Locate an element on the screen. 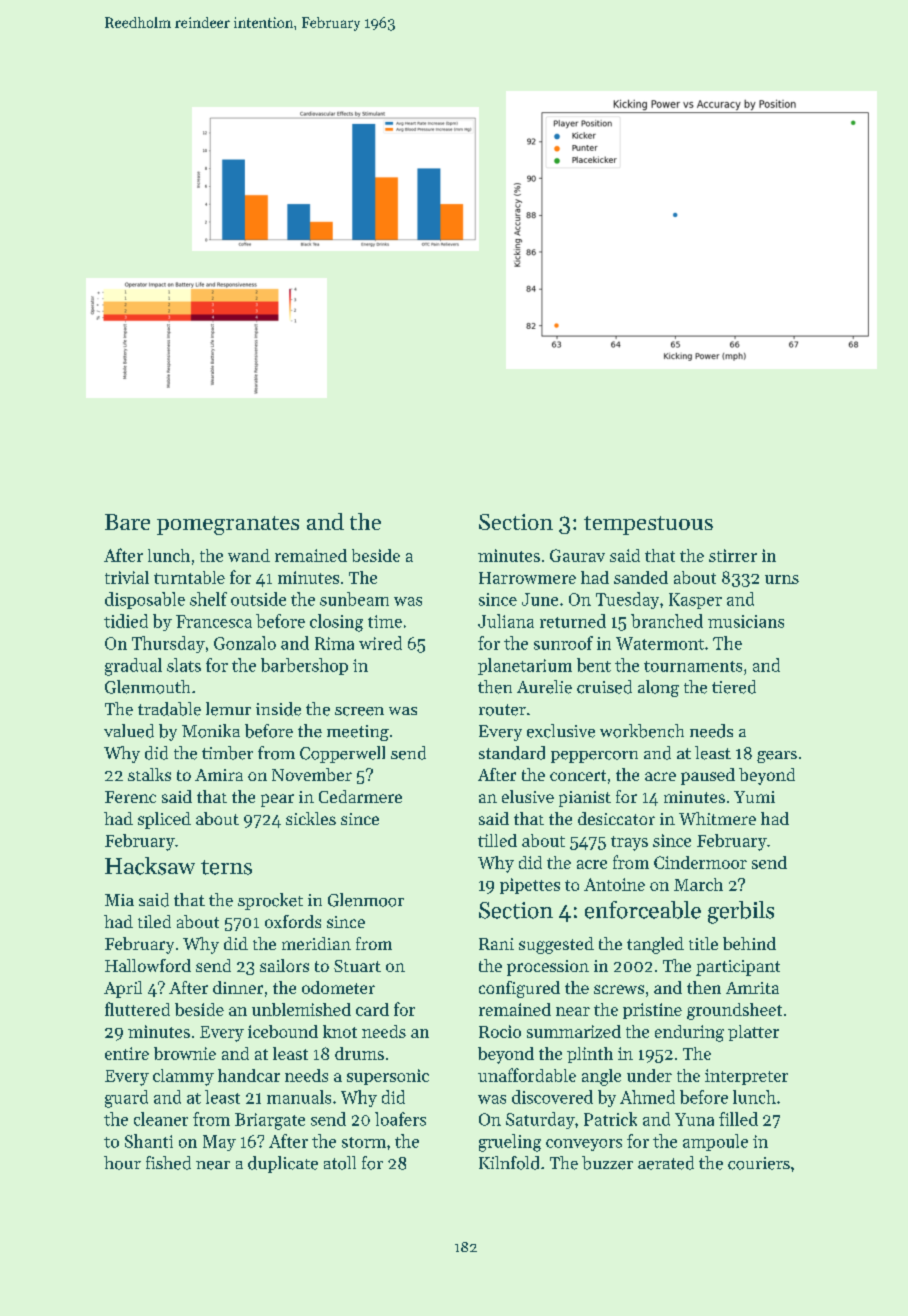  behind is located at coordinates (749, 943).
